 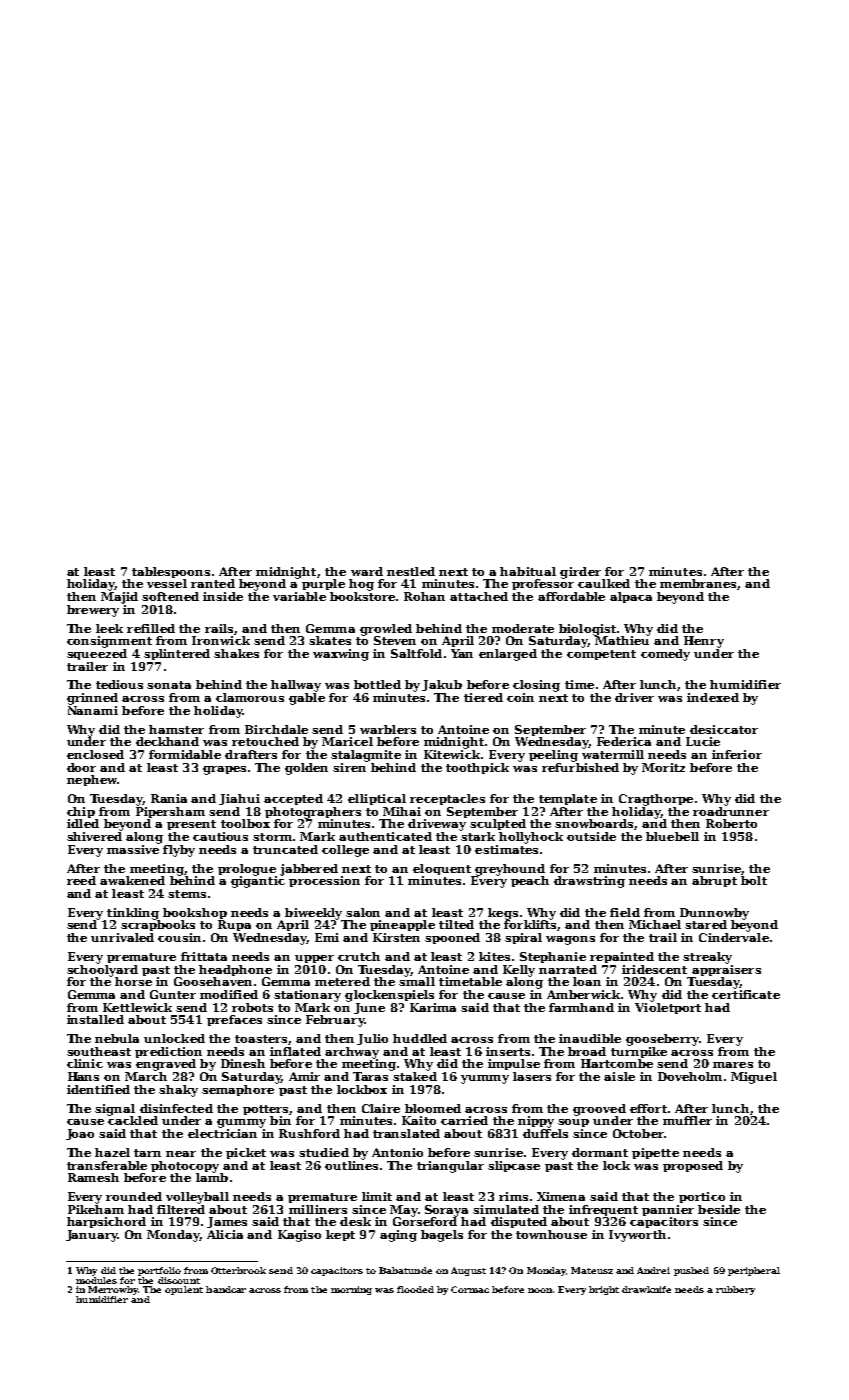 I want to click on Cormac, so click(x=470, y=1289).
